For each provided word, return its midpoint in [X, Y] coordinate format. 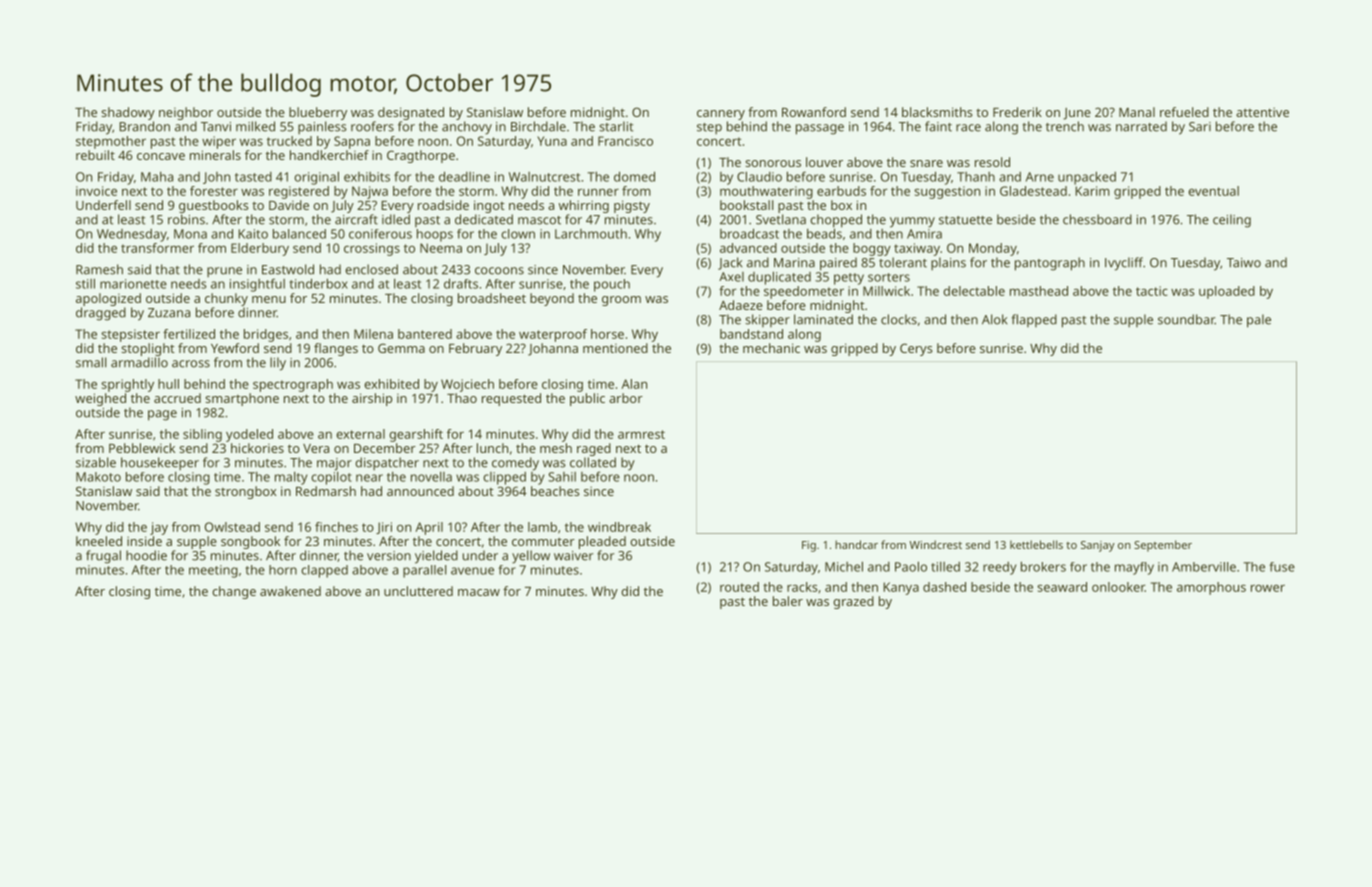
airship [372, 399]
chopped [836, 221]
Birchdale [538, 126]
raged [594, 449]
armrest [641, 434]
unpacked [1087, 178]
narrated [1141, 126]
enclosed [371, 269]
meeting [213, 571]
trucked [289, 141]
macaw [479, 592]
